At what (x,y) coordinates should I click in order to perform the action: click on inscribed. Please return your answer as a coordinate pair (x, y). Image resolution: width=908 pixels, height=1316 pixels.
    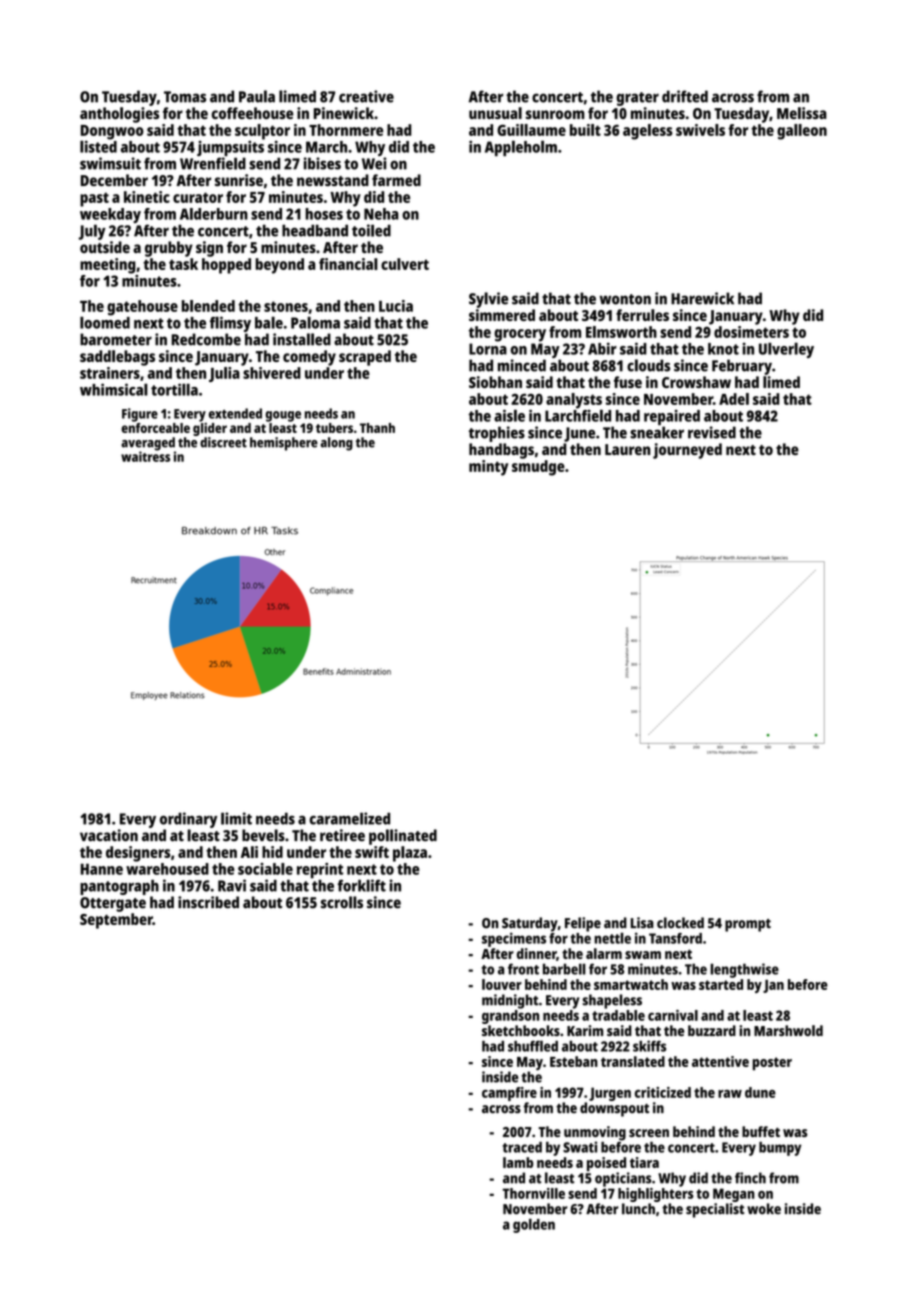
    Looking at the image, I should click on (208, 902).
